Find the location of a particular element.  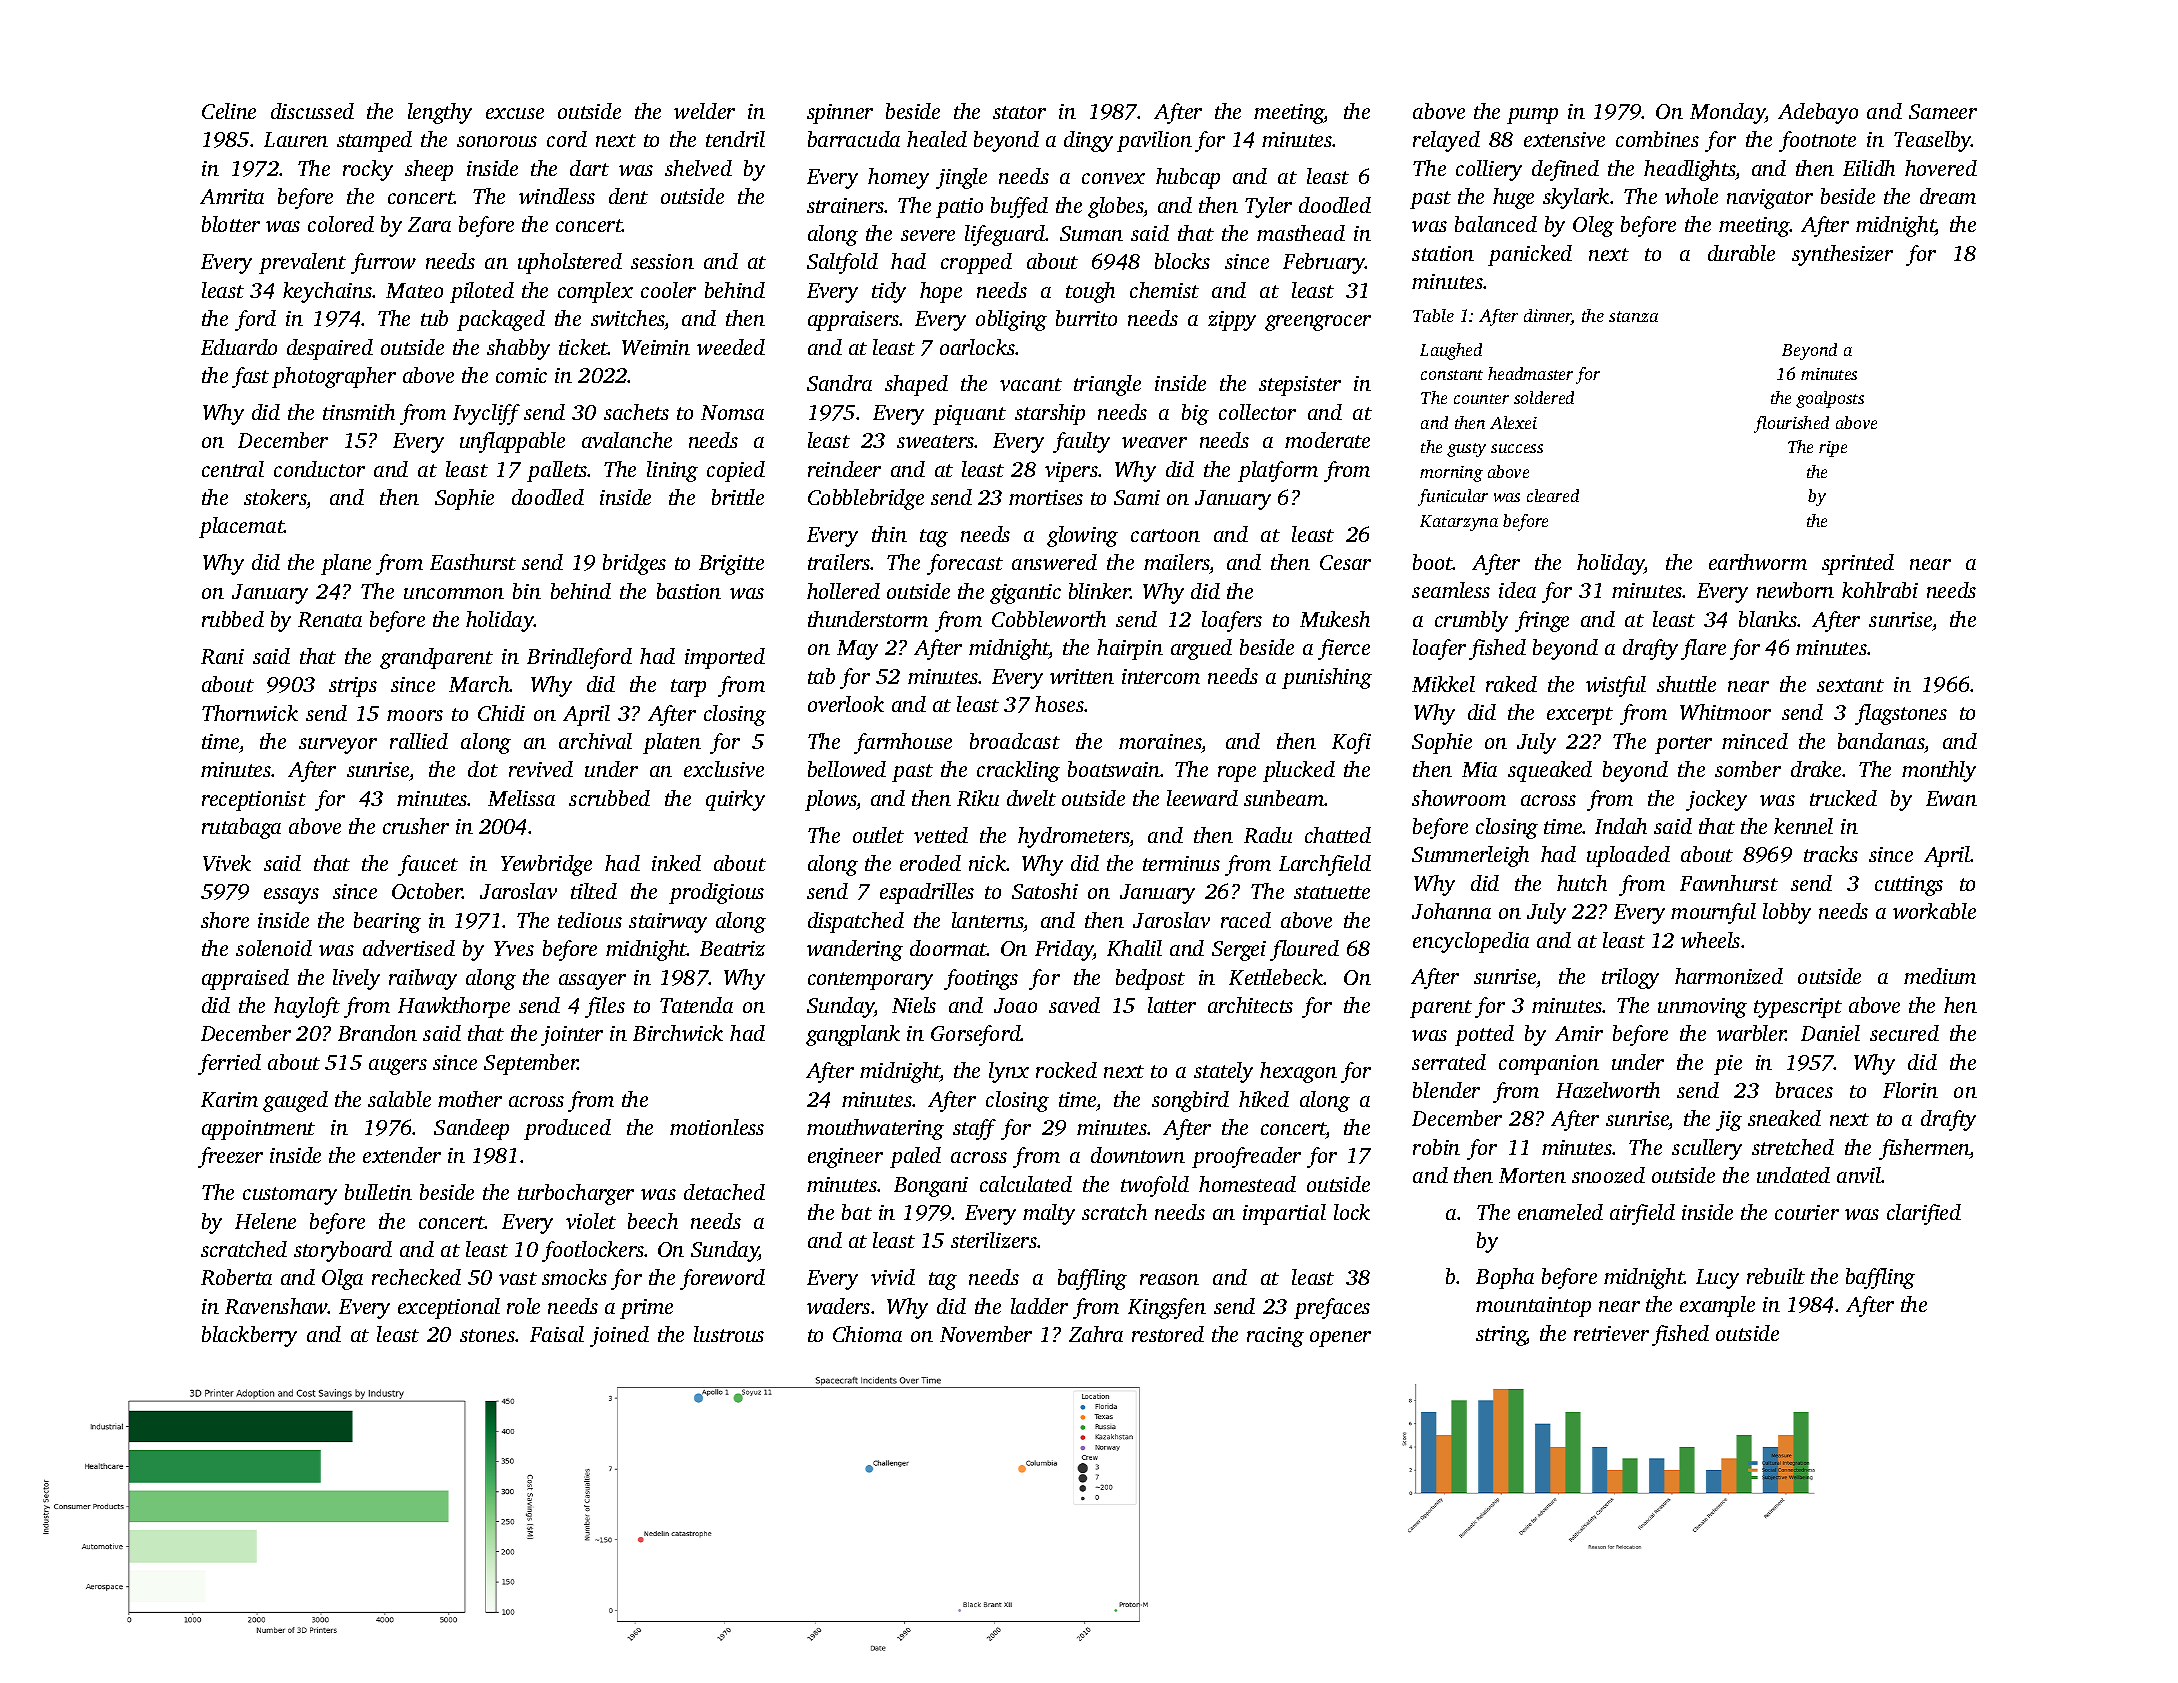

gigantic is located at coordinates (1025, 594).
